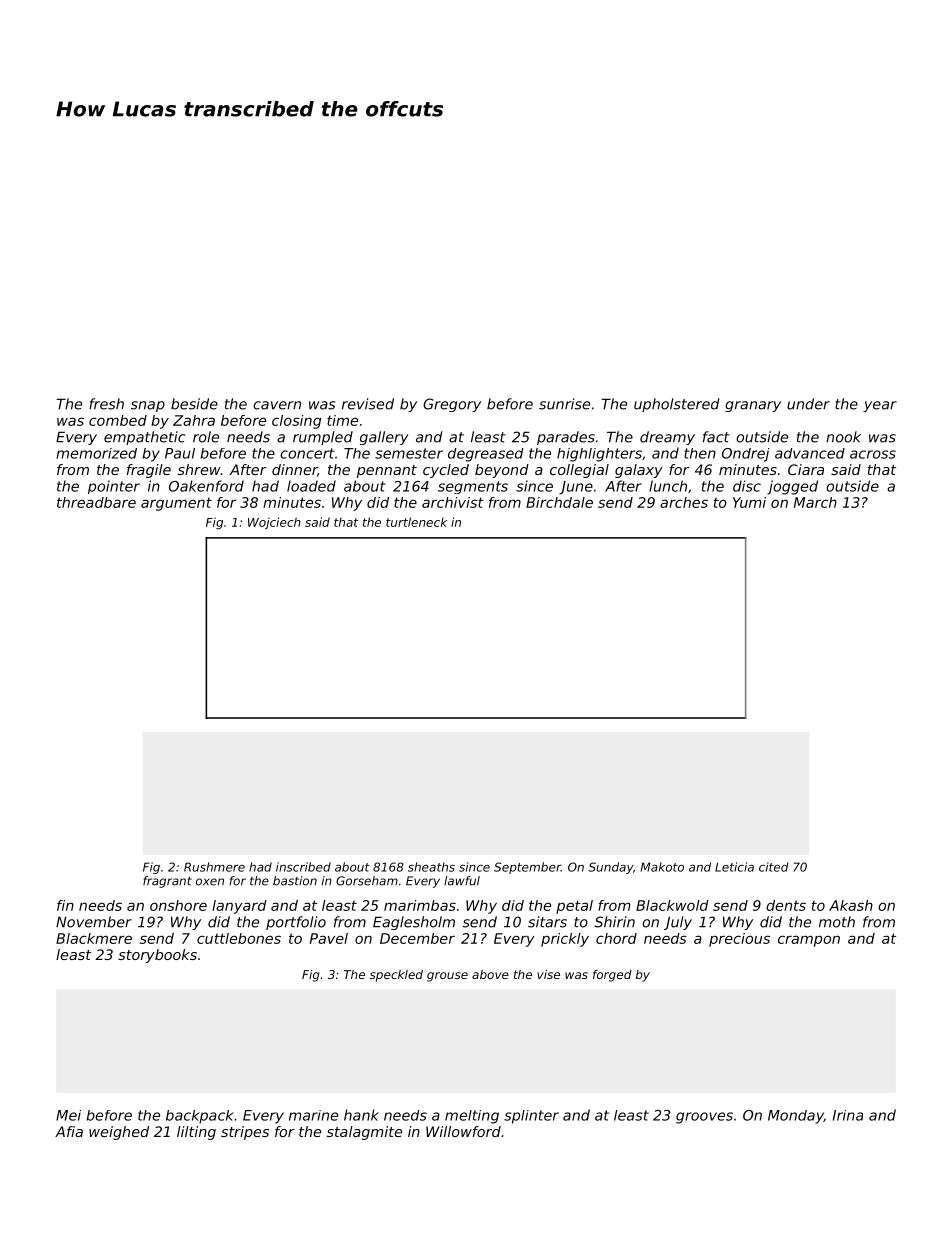 Image resolution: width=952 pixels, height=1233 pixels. I want to click on Irina, so click(848, 1115).
